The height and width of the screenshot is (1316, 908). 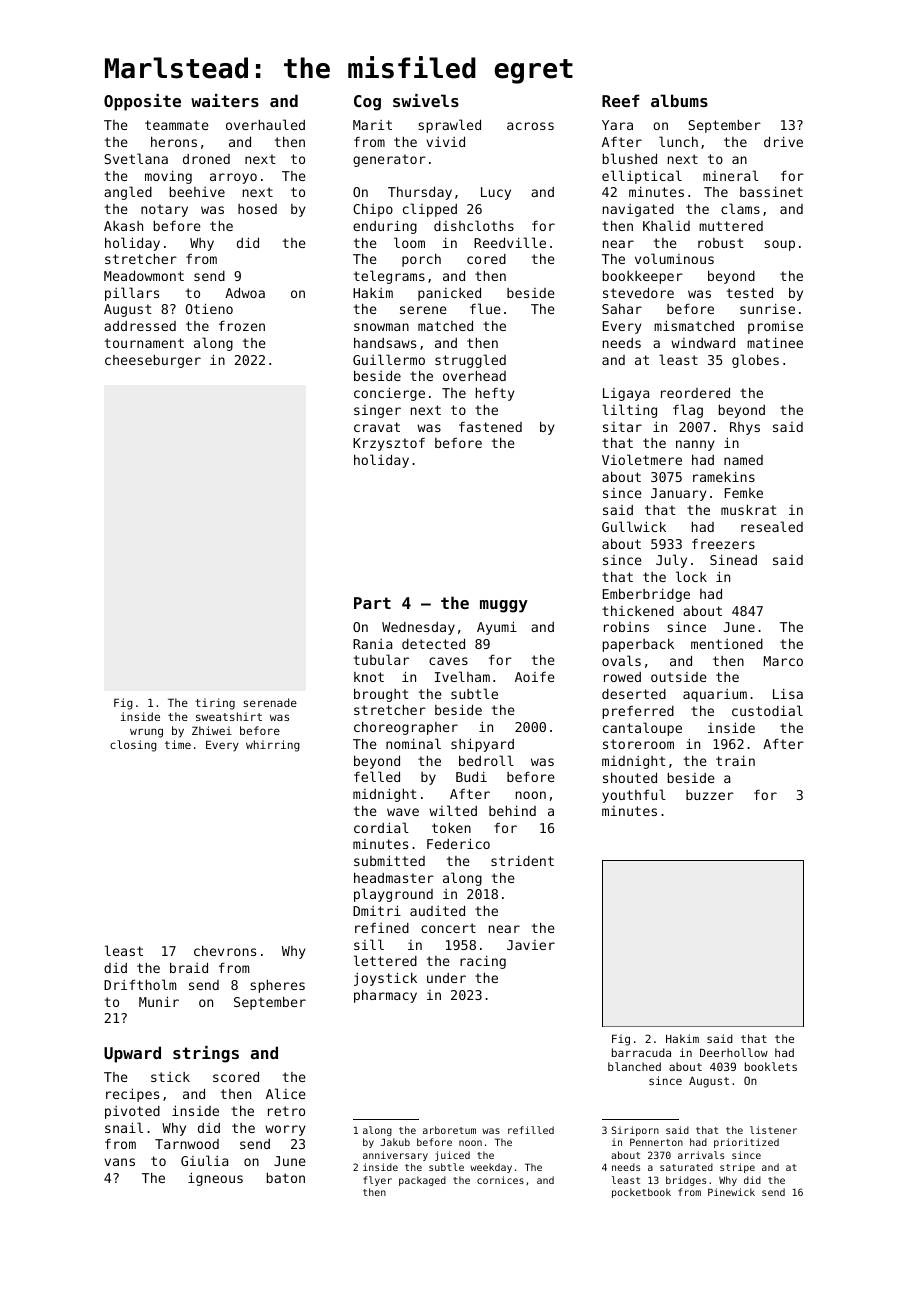 I want to click on soup, so click(x=779, y=245).
